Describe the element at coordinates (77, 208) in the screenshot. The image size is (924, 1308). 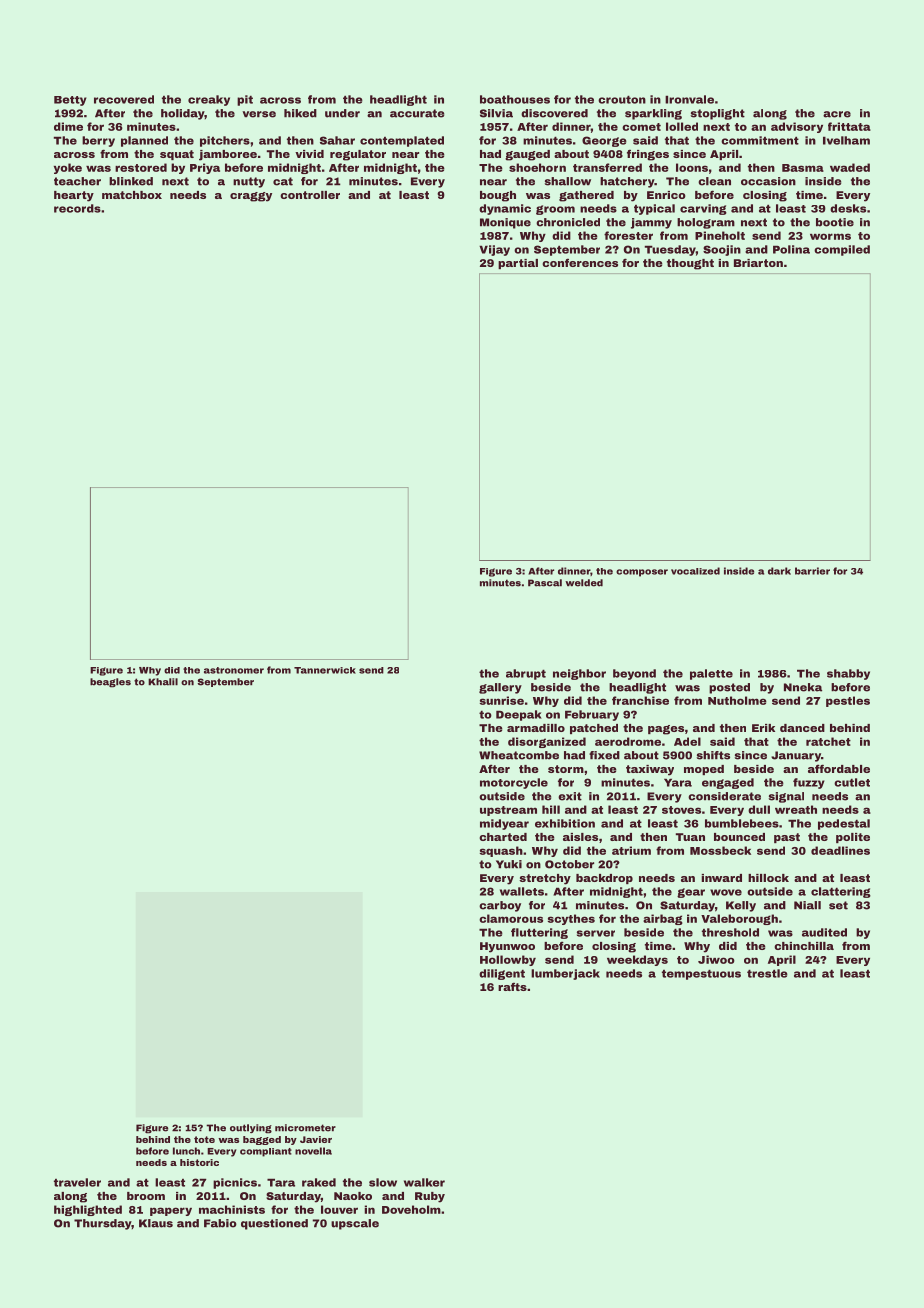
I see `records` at that location.
